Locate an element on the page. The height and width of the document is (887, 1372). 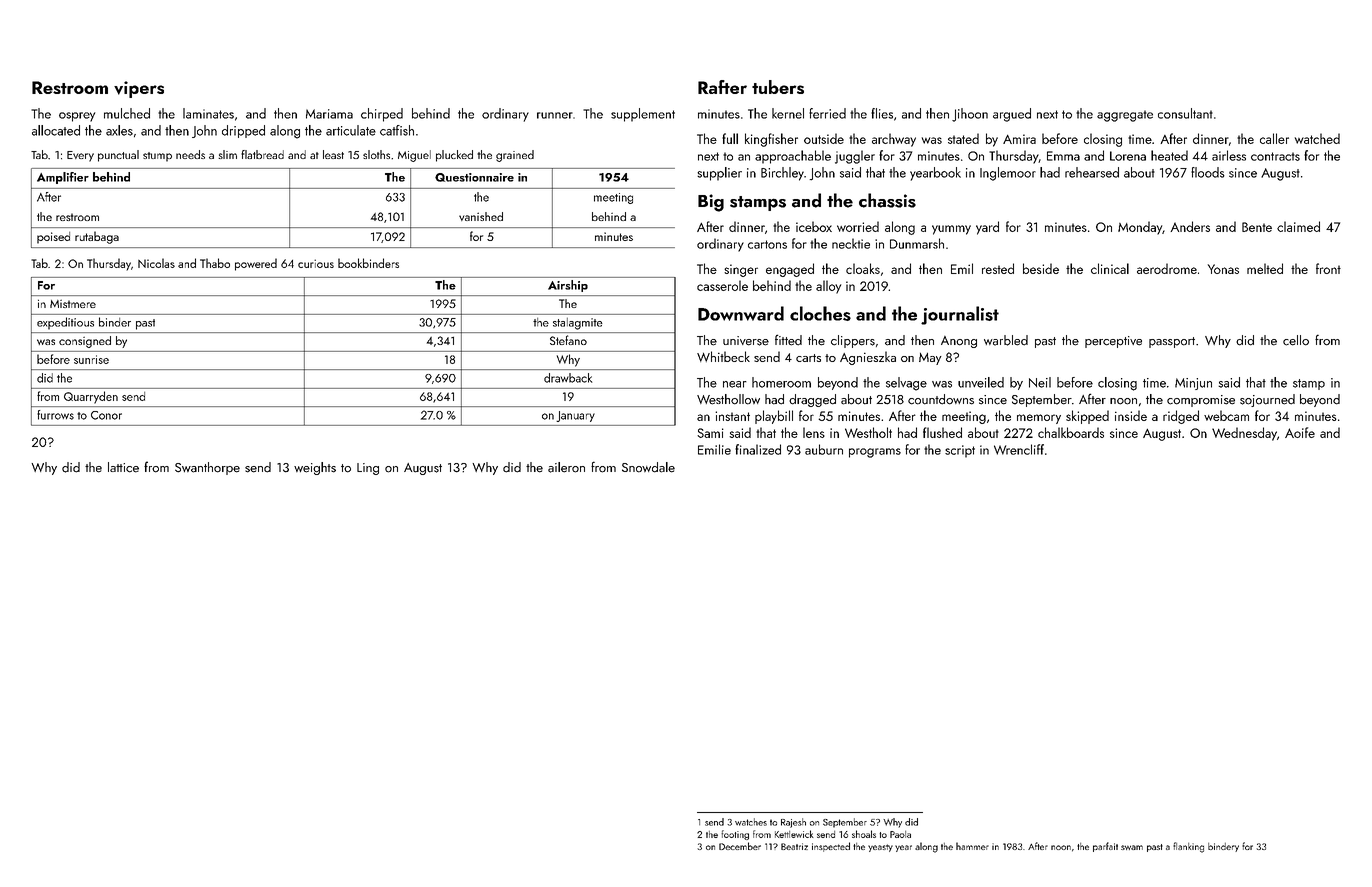
osprey is located at coordinates (77, 117).
